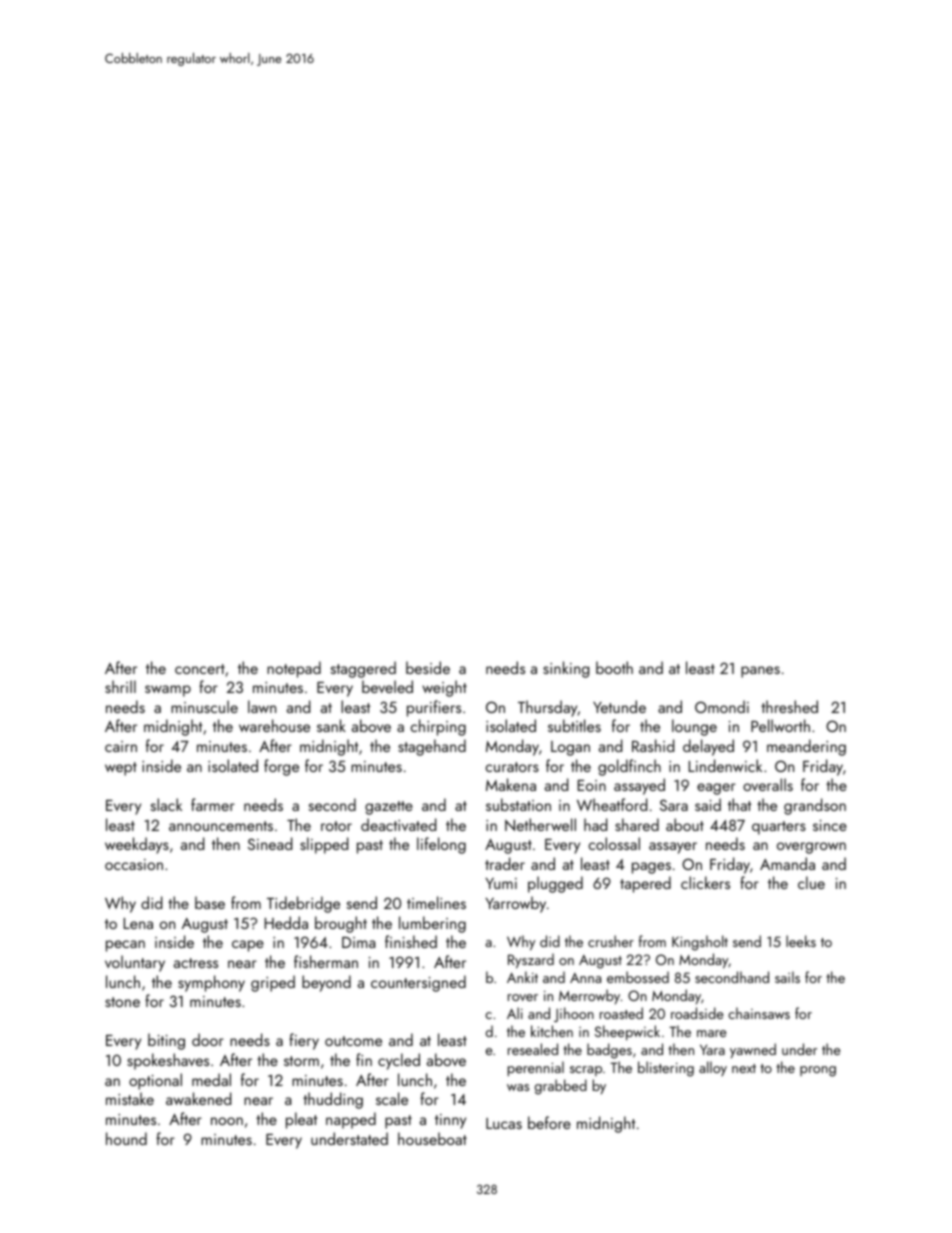 The height and width of the screenshot is (1233, 952). What do you see at coordinates (432, 1138) in the screenshot?
I see `houseboat` at bounding box center [432, 1138].
